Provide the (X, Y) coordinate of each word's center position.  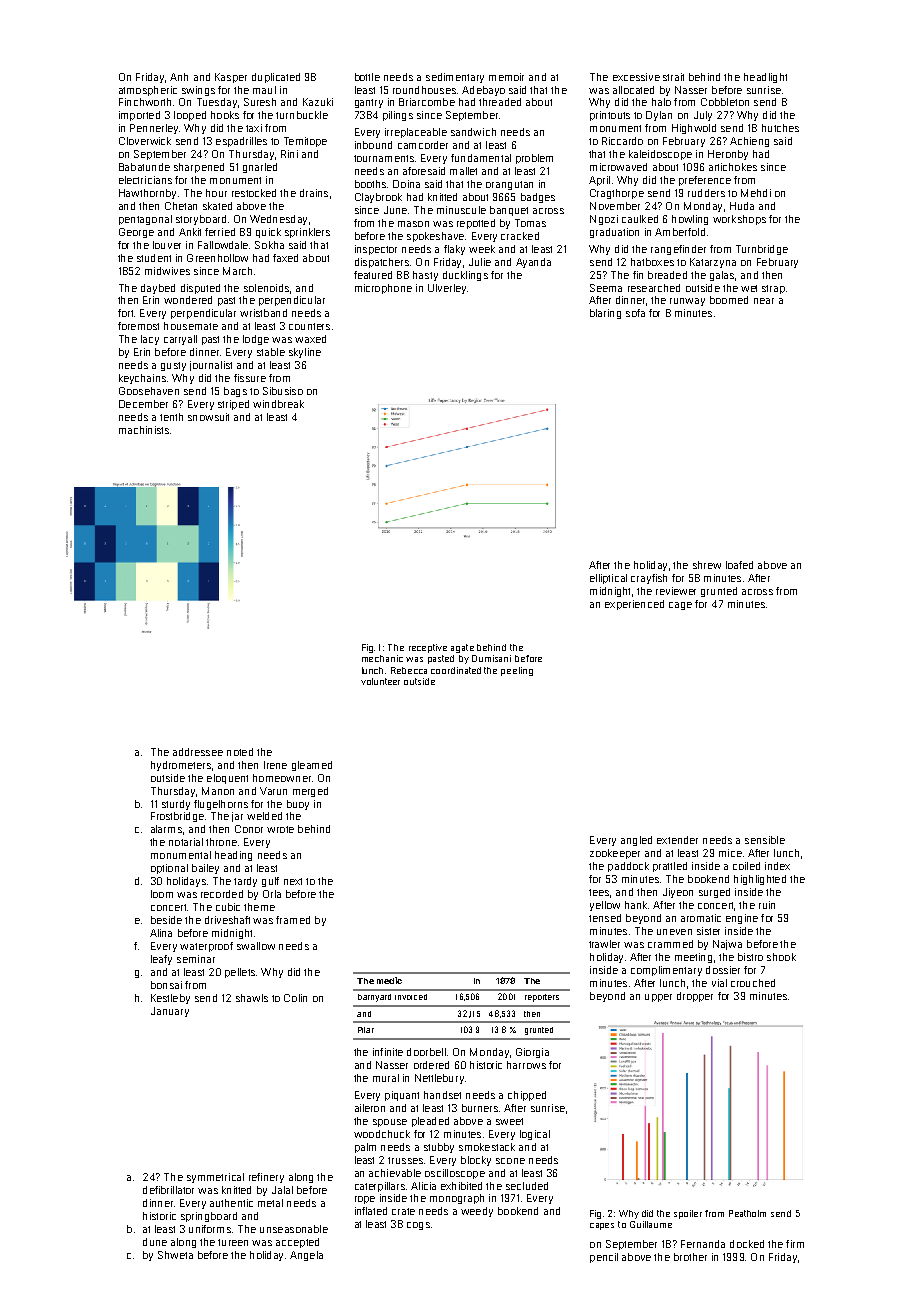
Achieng (749, 142)
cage (680, 606)
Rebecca (409, 670)
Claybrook (378, 198)
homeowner (282, 778)
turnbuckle (302, 115)
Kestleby (170, 999)
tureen (233, 1242)
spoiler (688, 1214)
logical (535, 1135)
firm (795, 1244)
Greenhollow (217, 258)
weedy (477, 1212)
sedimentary (455, 78)
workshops (739, 220)
